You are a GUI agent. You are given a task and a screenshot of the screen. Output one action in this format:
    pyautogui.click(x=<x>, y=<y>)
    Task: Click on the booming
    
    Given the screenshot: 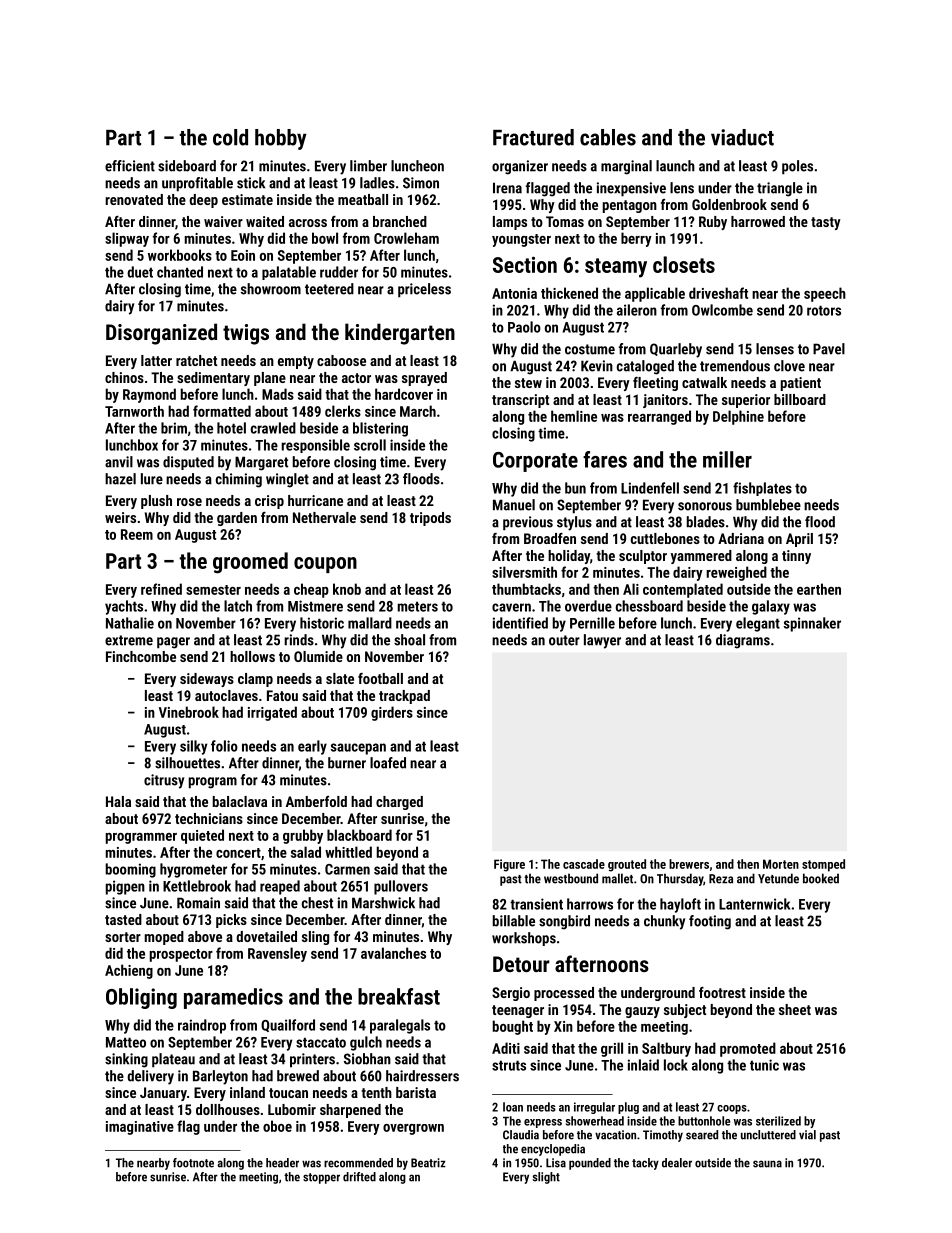 What is the action you would take?
    pyautogui.click(x=131, y=870)
